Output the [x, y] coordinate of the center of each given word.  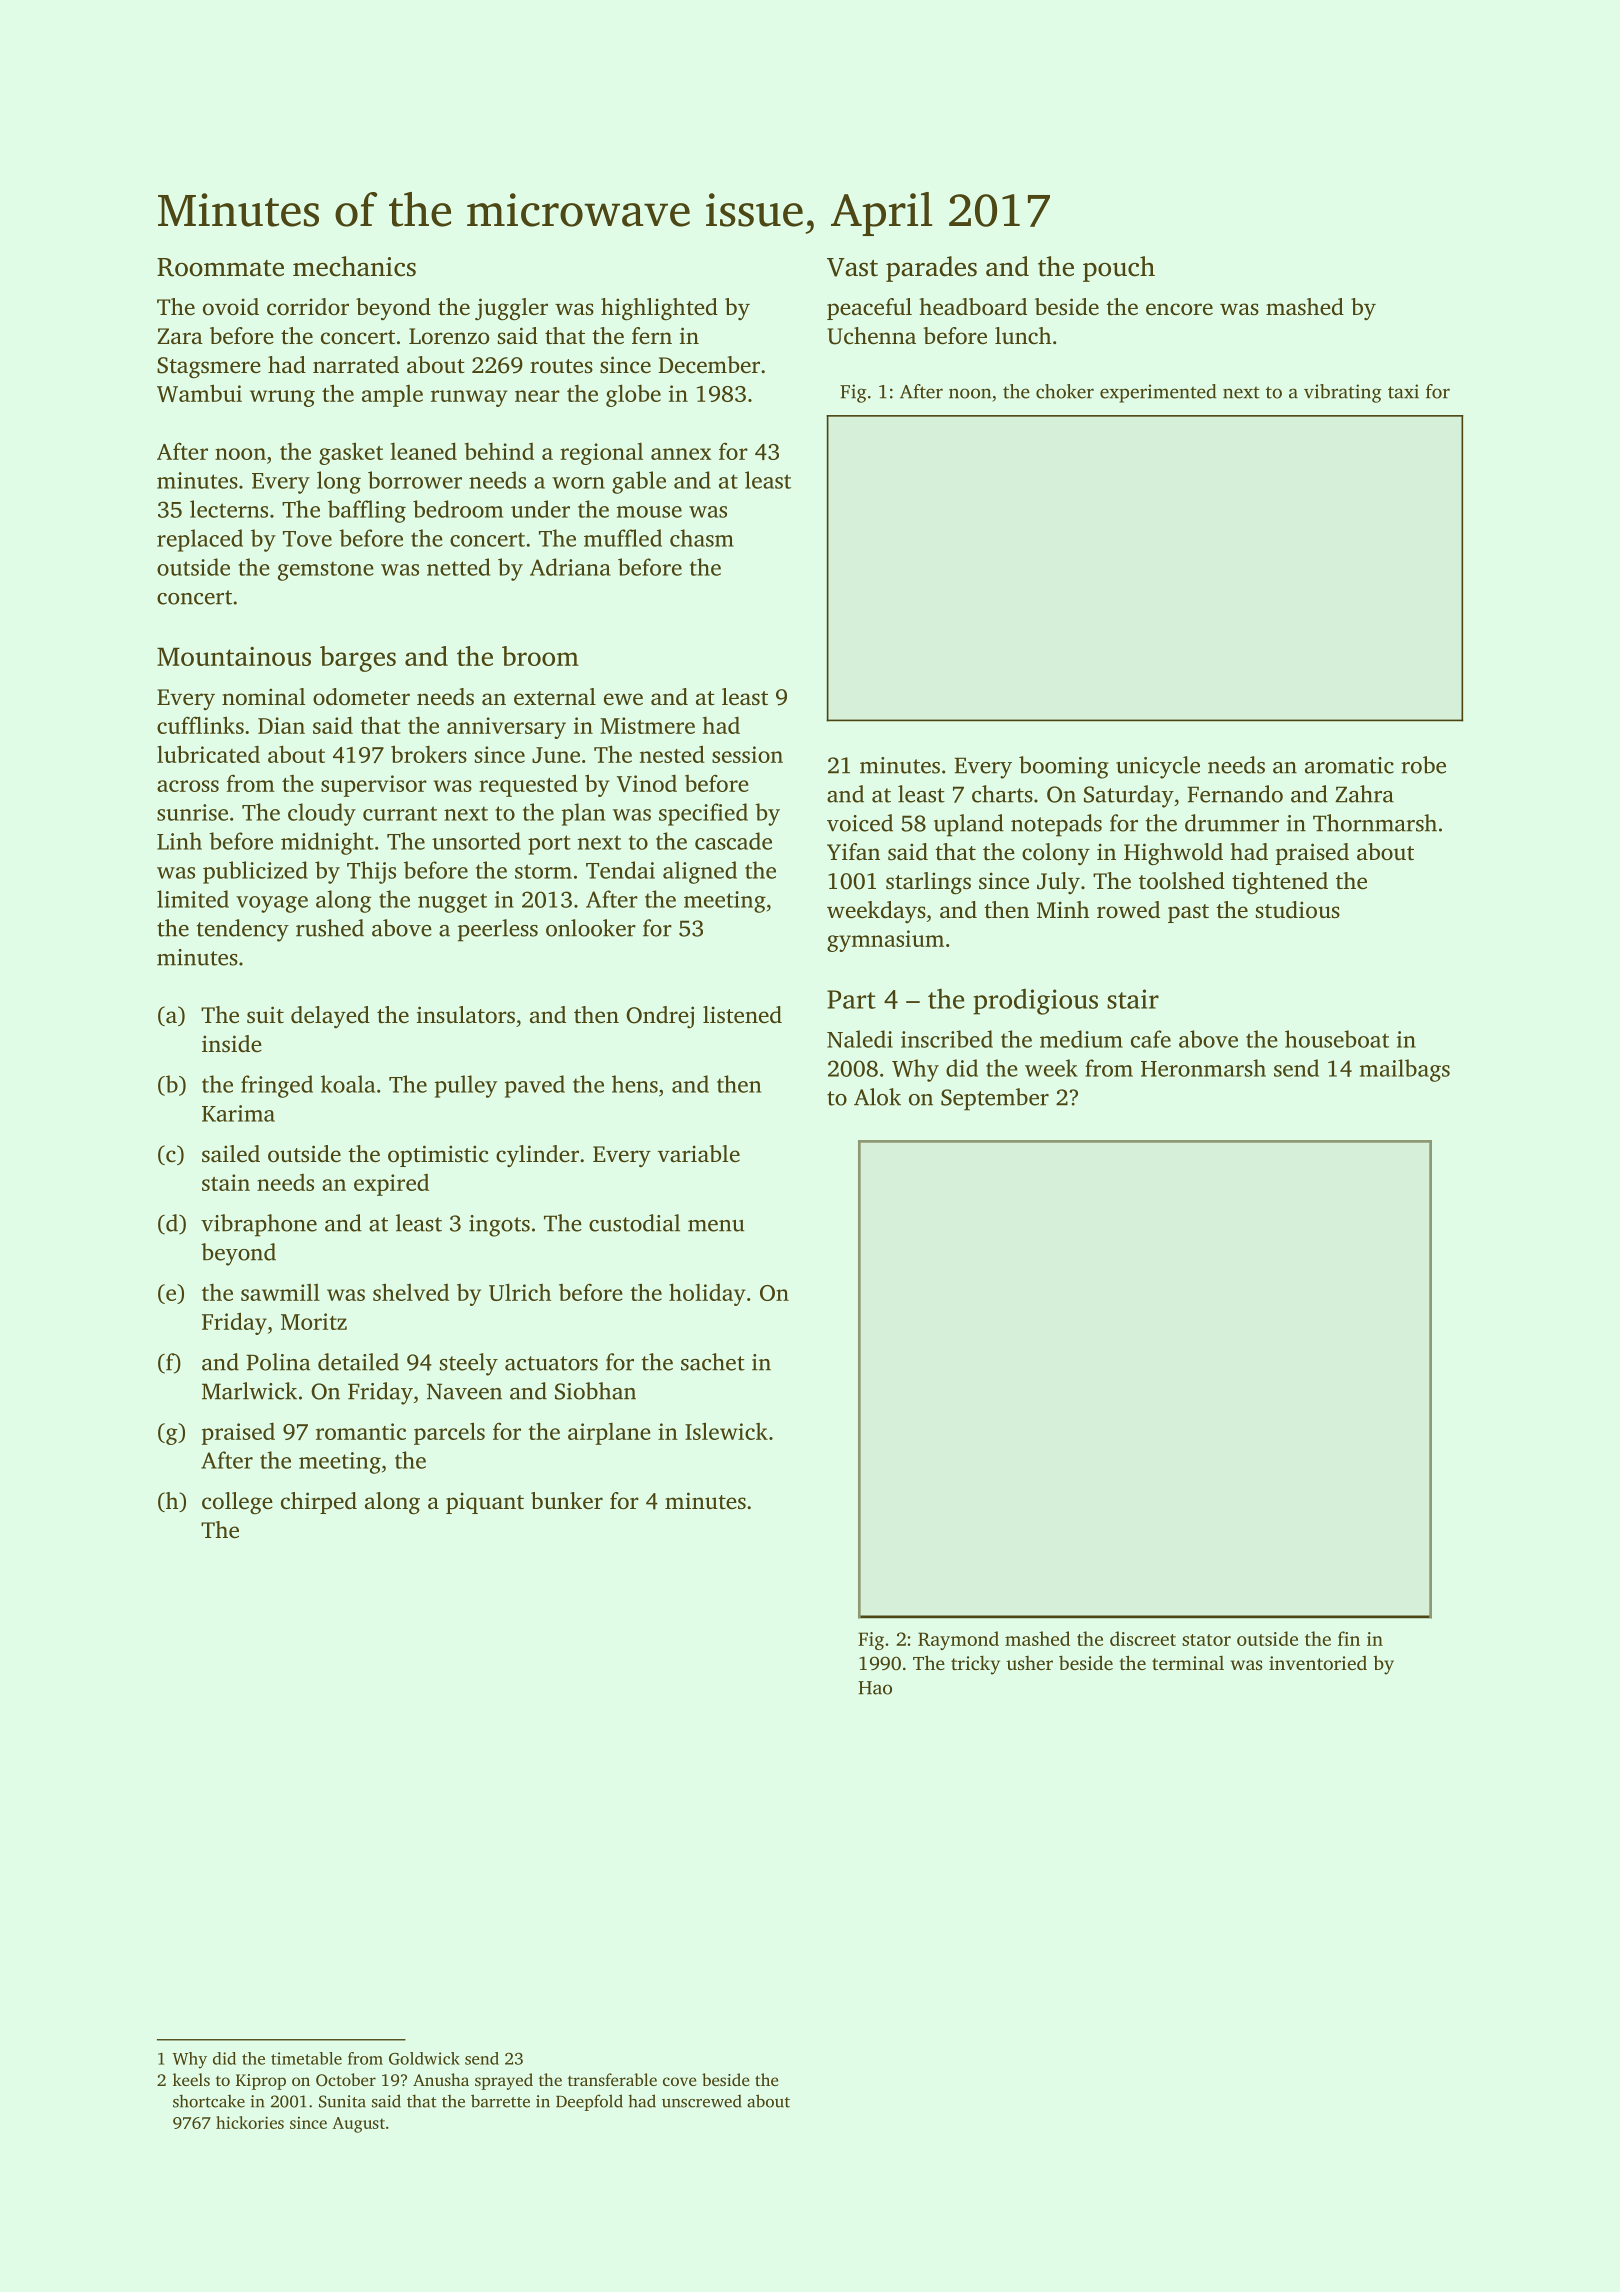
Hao [875, 1688]
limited [193, 899]
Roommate [220, 267]
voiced [860, 823]
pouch [1119, 269]
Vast [852, 267]
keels [191, 2079]
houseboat [1337, 1039]
